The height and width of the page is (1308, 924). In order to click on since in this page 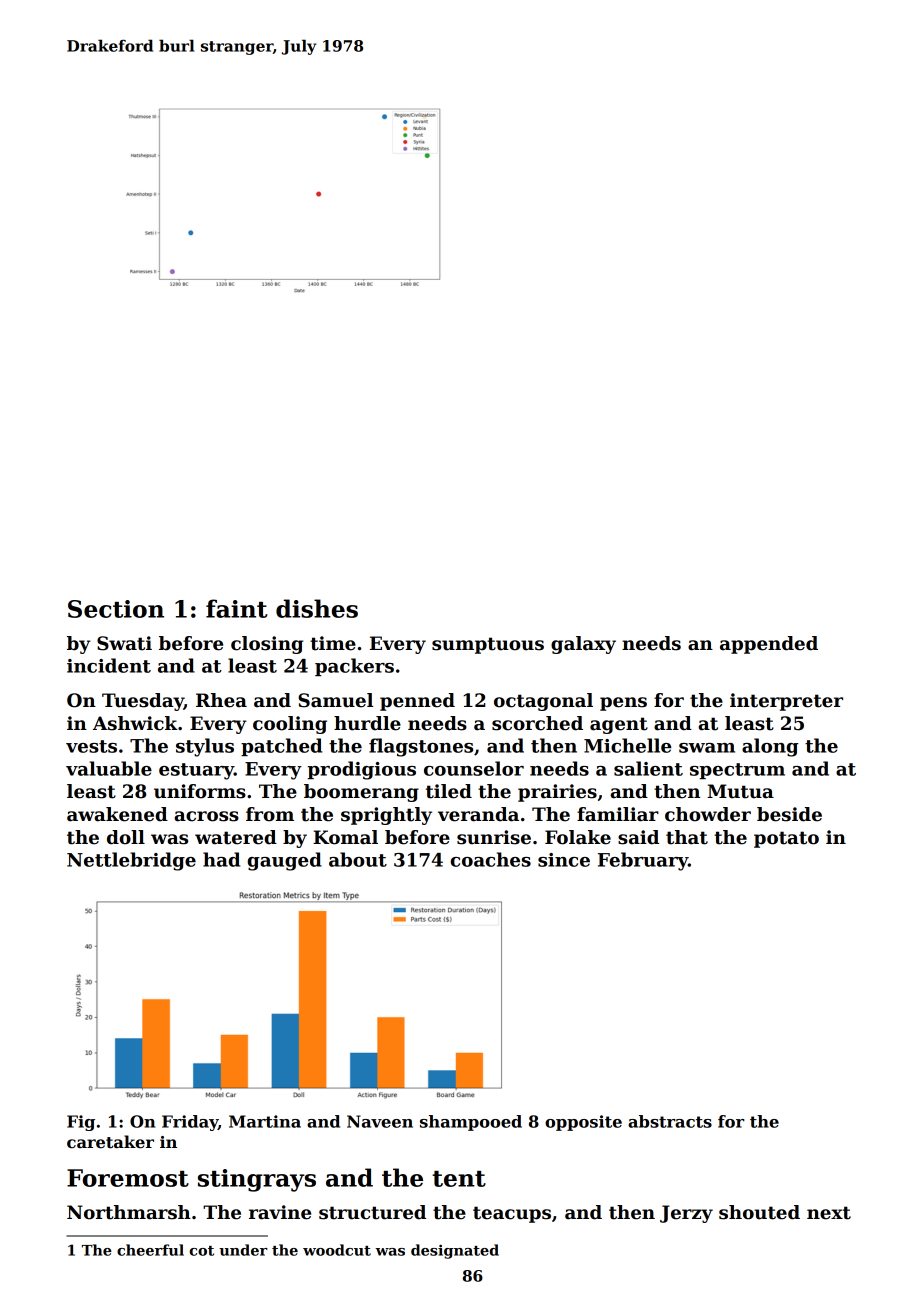, I will do `click(564, 860)`.
